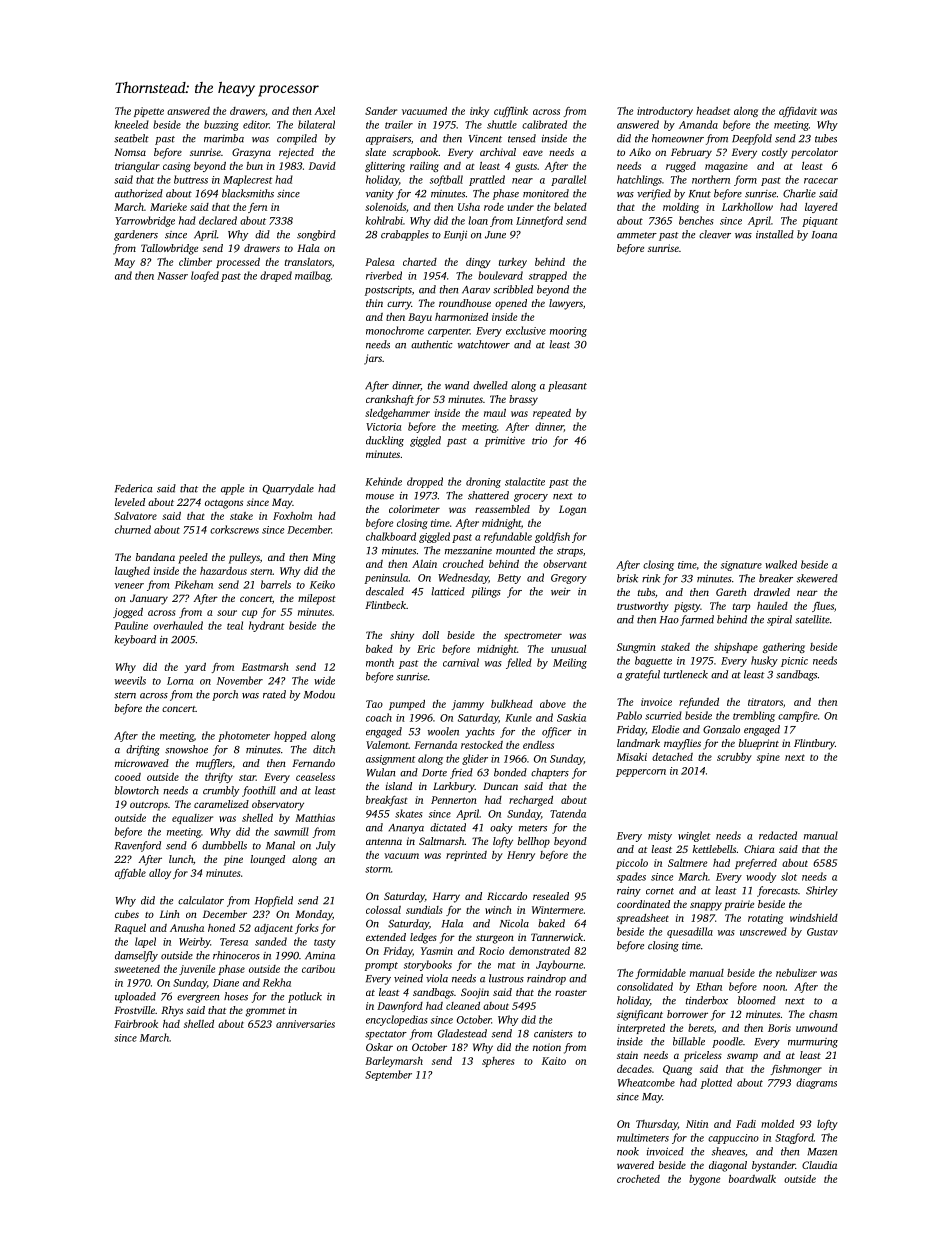 This page has height=1233, width=952. Describe the element at coordinates (136, 1024) in the page. I see `Fairbrook` at that location.
